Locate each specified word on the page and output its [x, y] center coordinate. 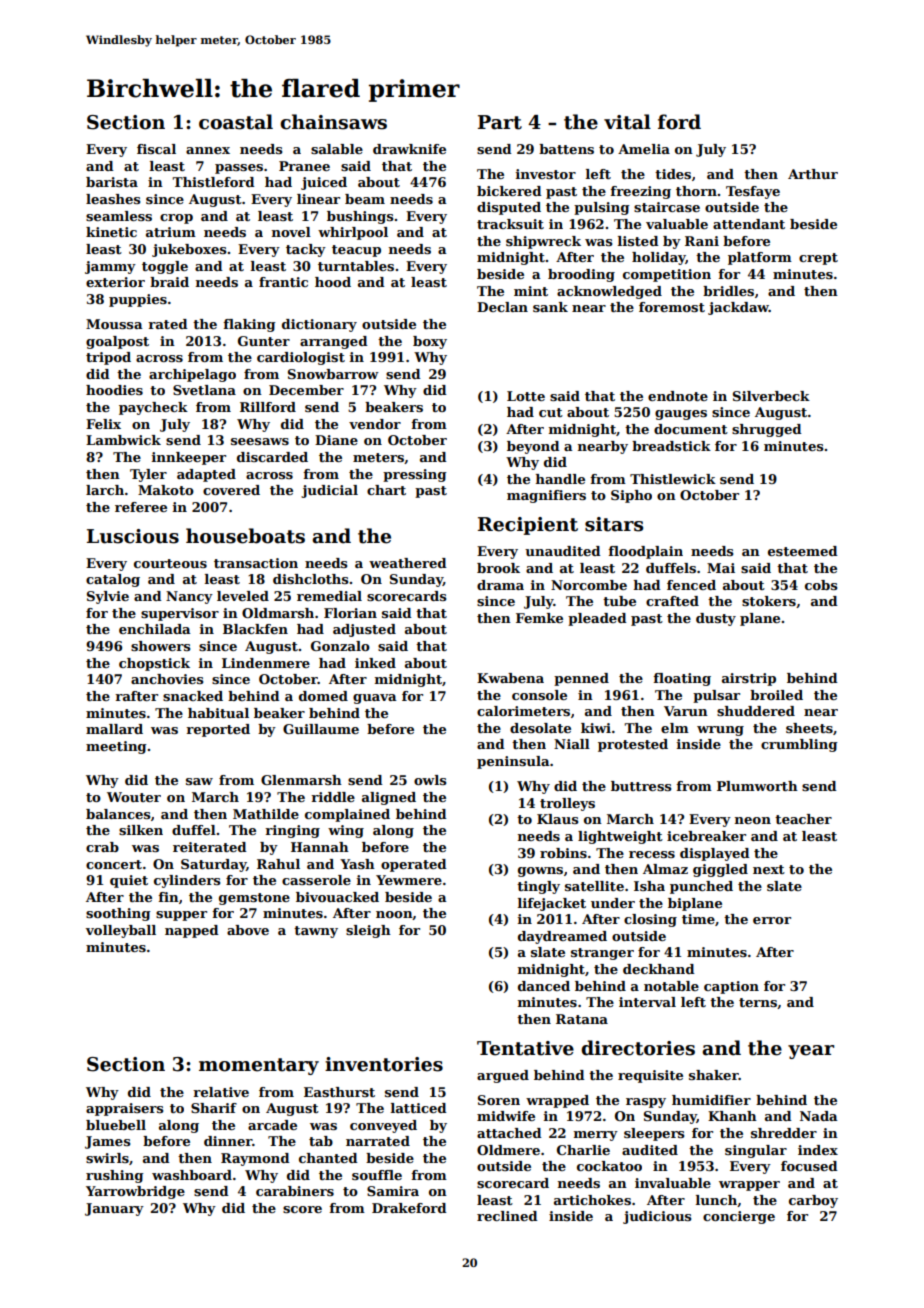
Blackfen [255, 629]
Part [500, 122]
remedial [329, 596]
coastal [236, 122]
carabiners [295, 1191]
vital [627, 122]
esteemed [803, 551]
